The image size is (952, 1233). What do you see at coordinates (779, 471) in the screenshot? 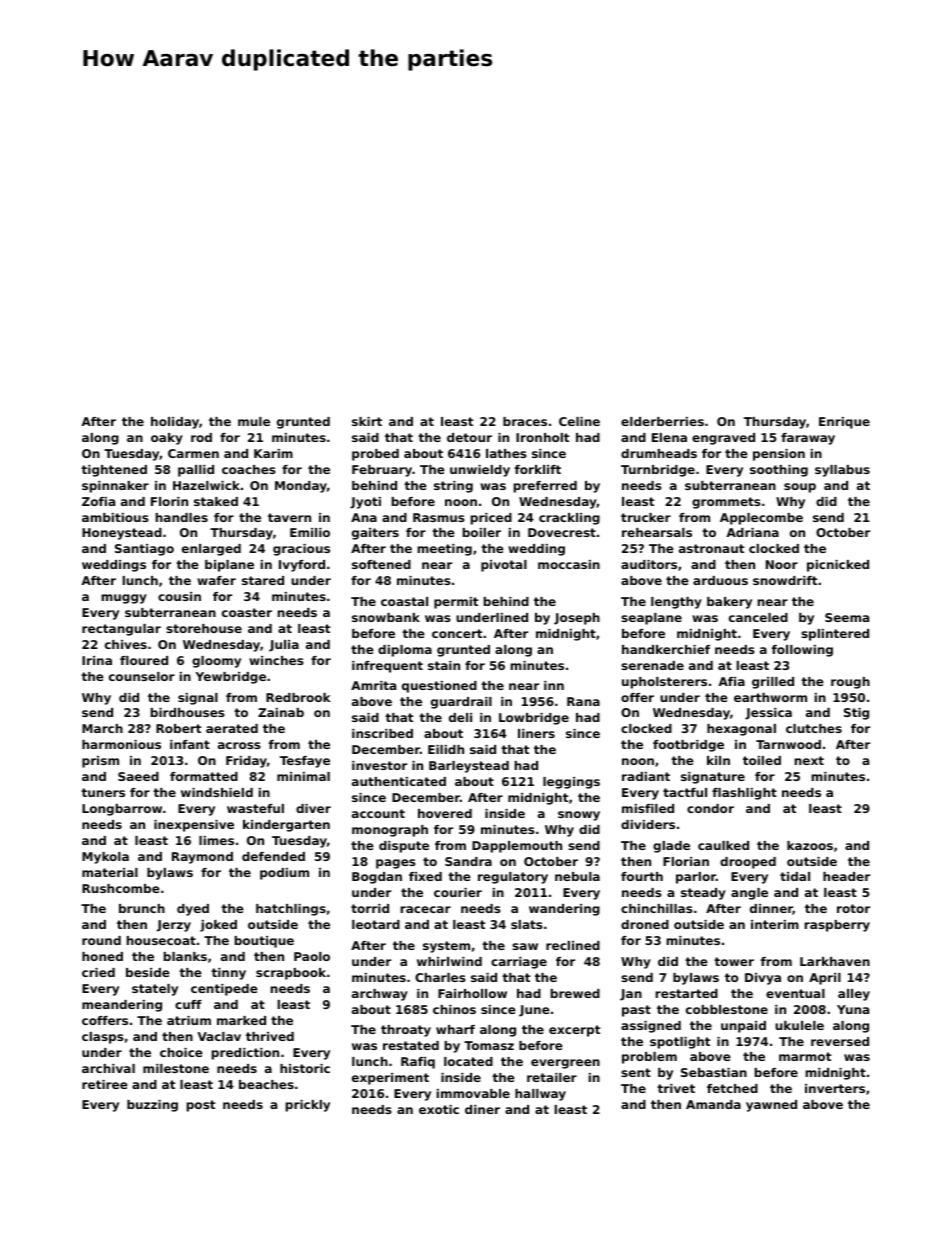
I see `soothing` at bounding box center [779, 471].
